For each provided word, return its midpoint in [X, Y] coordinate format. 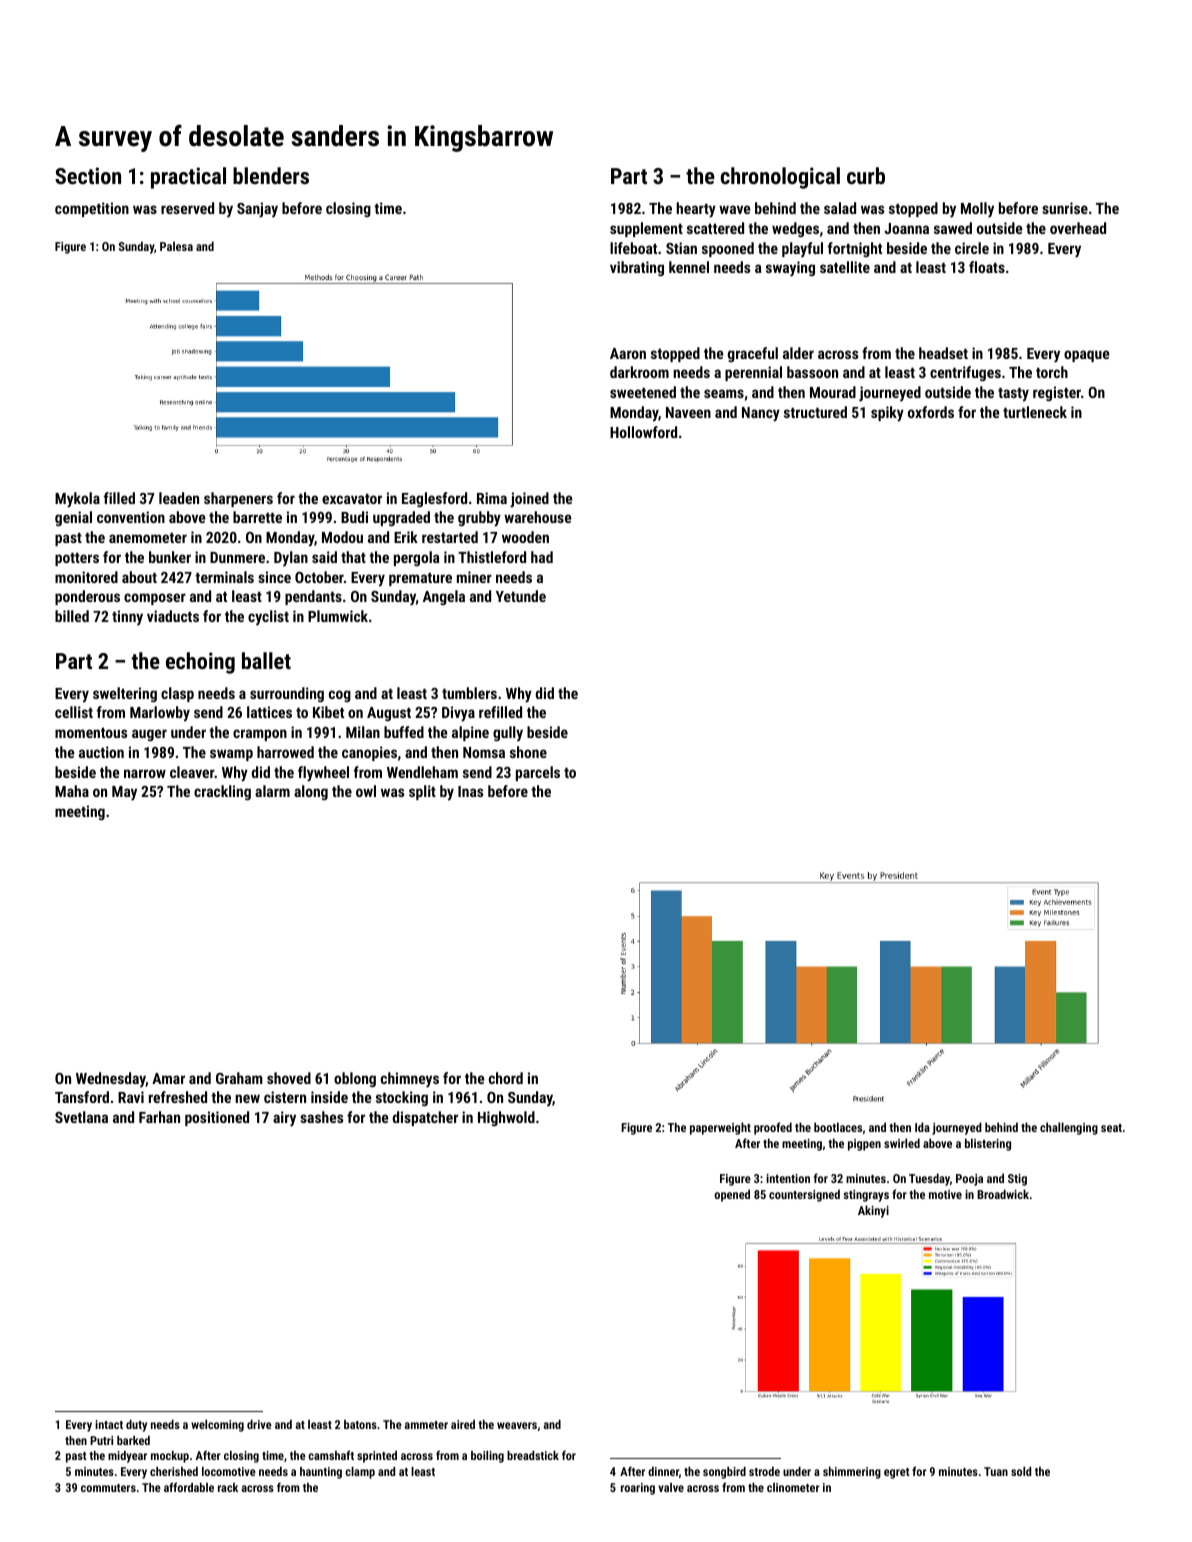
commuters [108, 1488]
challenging [1069, 1128]
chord [506, 1078]
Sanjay [257, 210]
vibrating [637, 268]
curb [866, 175]
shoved [289, 1078]
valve [671, 1487]
